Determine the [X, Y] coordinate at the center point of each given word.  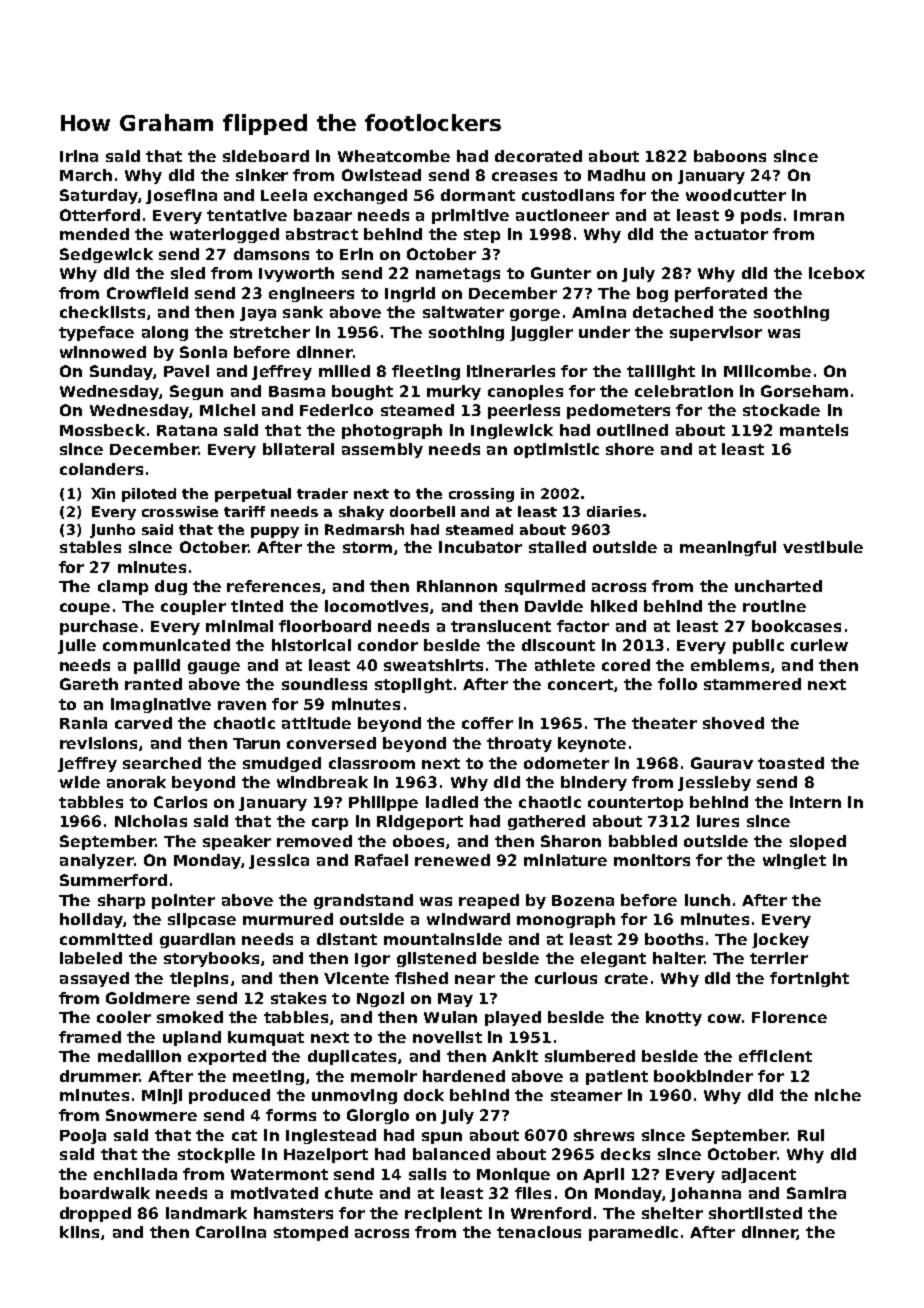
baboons [730, 156]
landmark [206, 1213]
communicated [166, 645]
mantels [814, 430]
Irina [79, 156]
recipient [443, 1214]
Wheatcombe [394, 156]
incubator [480, 547]
